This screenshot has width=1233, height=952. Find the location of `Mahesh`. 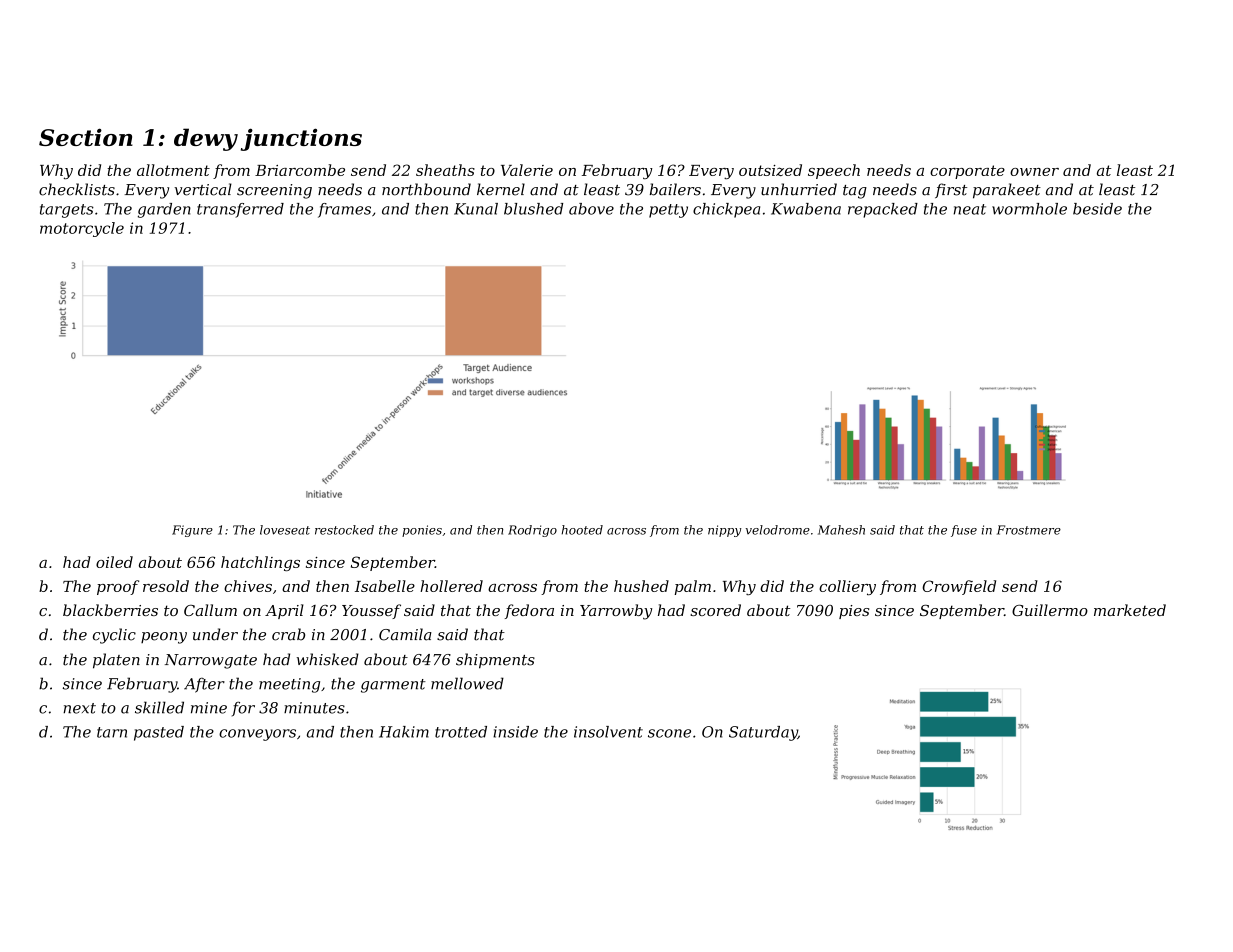

Mahesh is located at coordinates (841, 530).
